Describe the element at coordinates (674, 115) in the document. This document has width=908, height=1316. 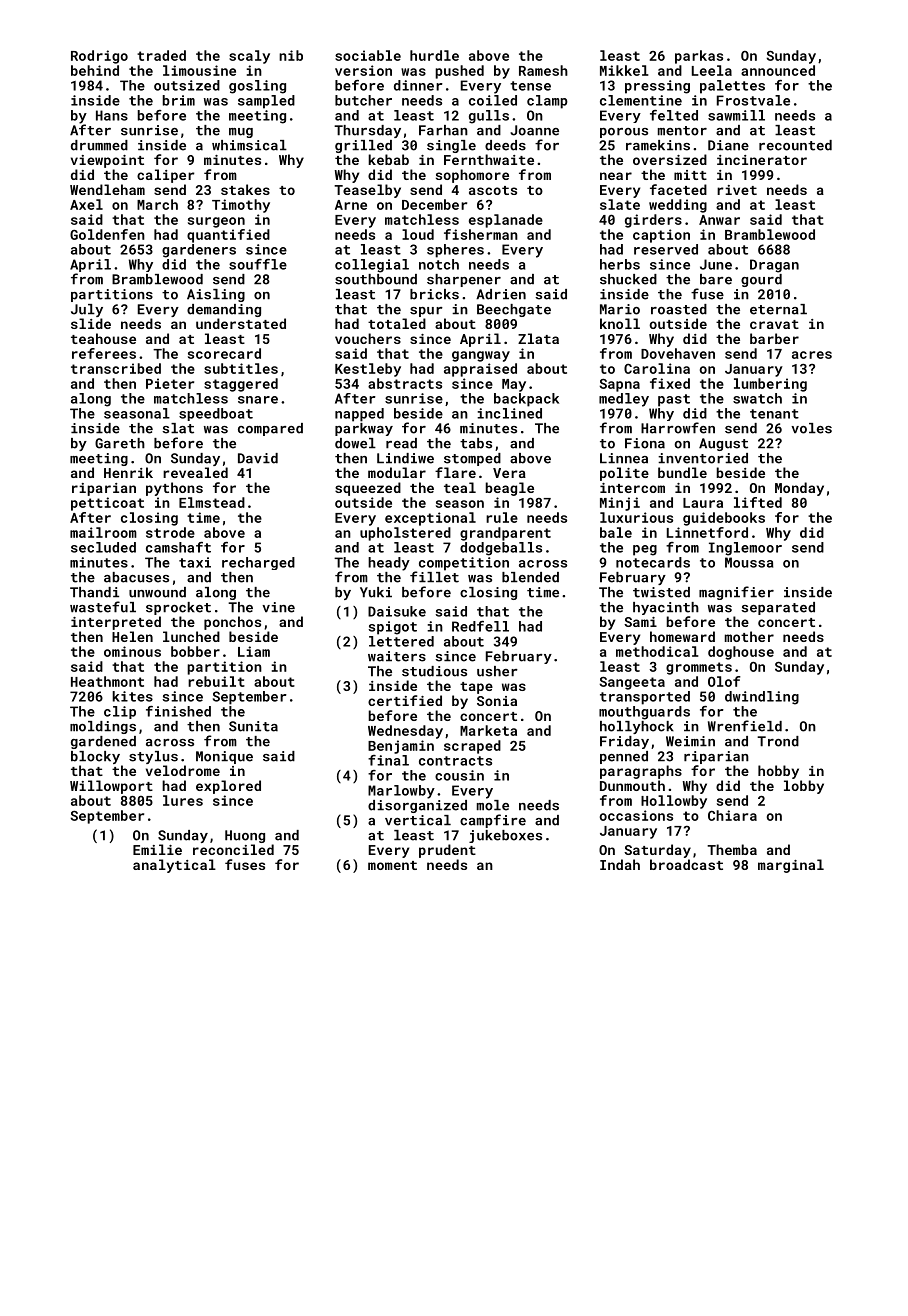
I see `felted` at that location.
